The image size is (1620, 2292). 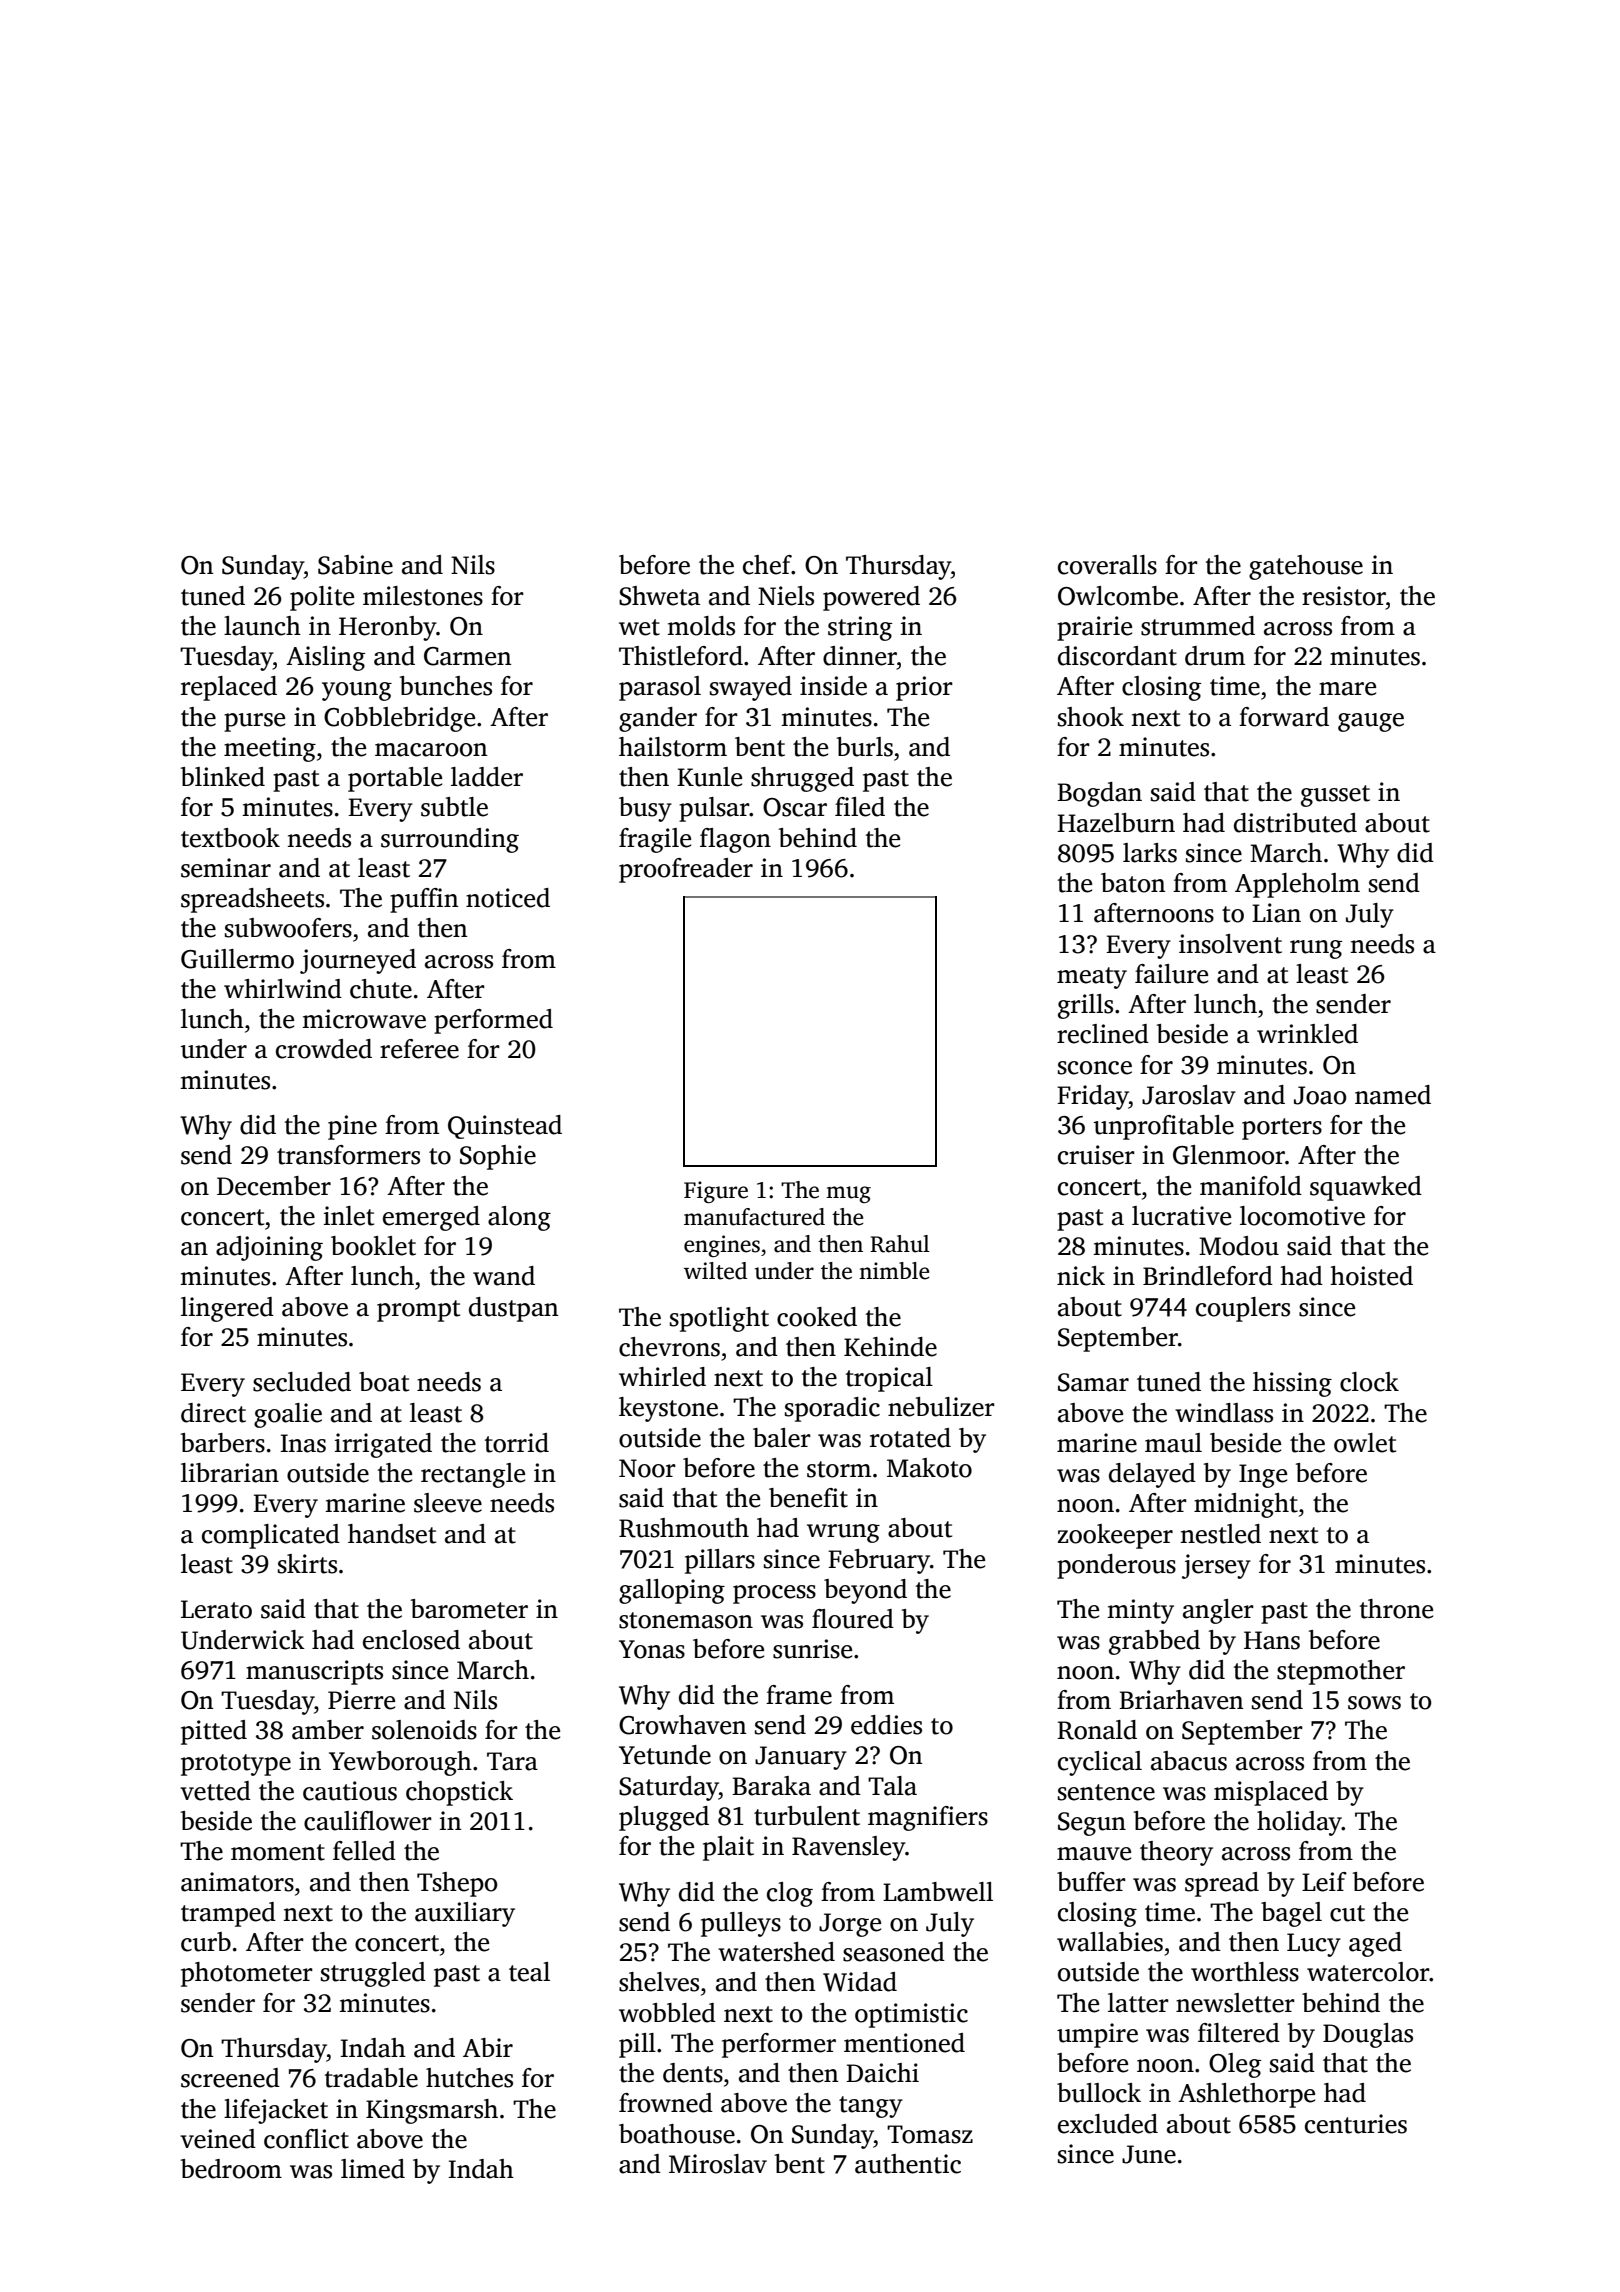 What do you see at coordinates (373, 1974) in the document?
I see `struggled` at bounding box center [373, 1974].
